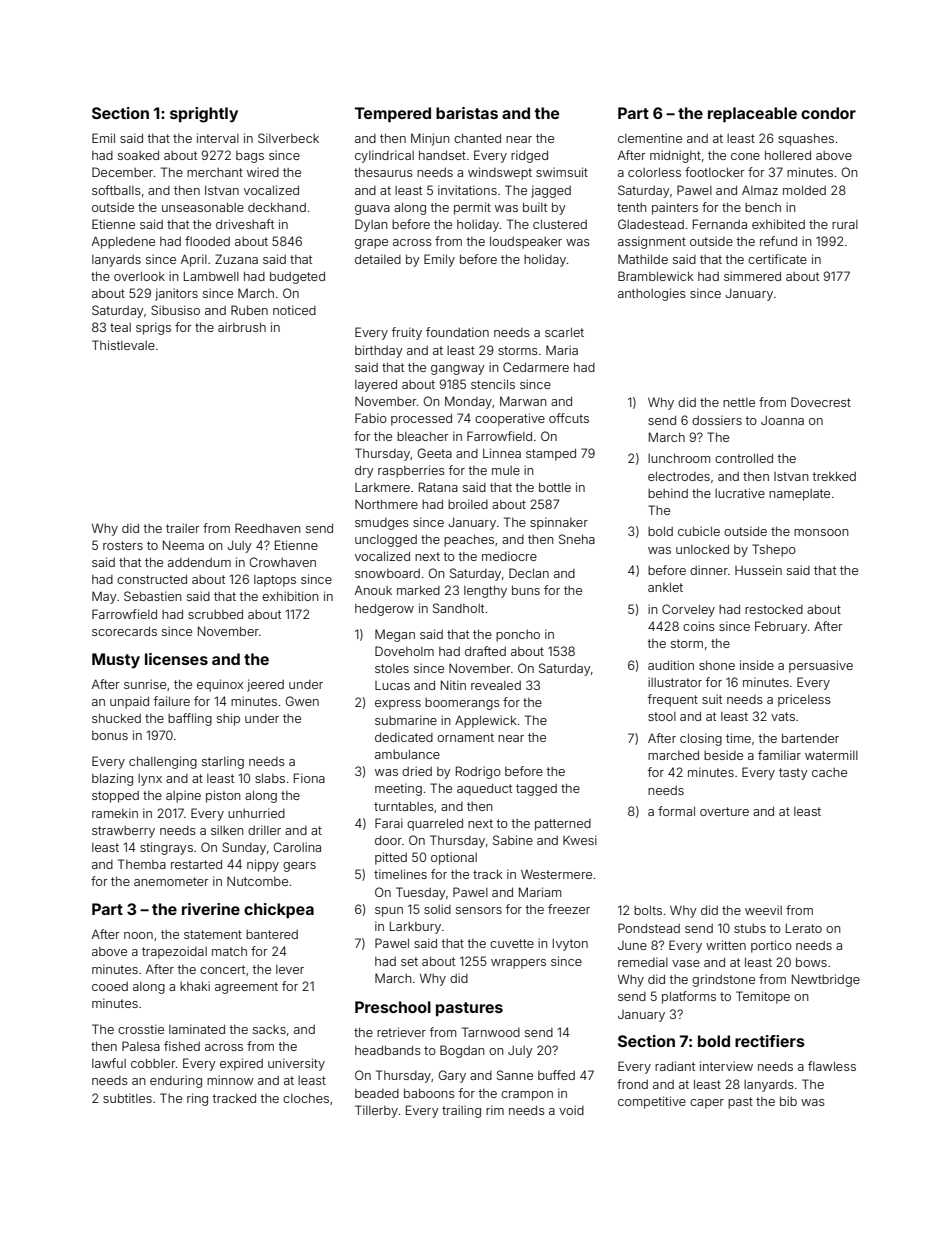 Image resolution: width=952 pixels, height=1233 pixels. What do you see at coordinates (223, 762) in the screenshot?
I see `starling` at bounding box center [223, 762].
